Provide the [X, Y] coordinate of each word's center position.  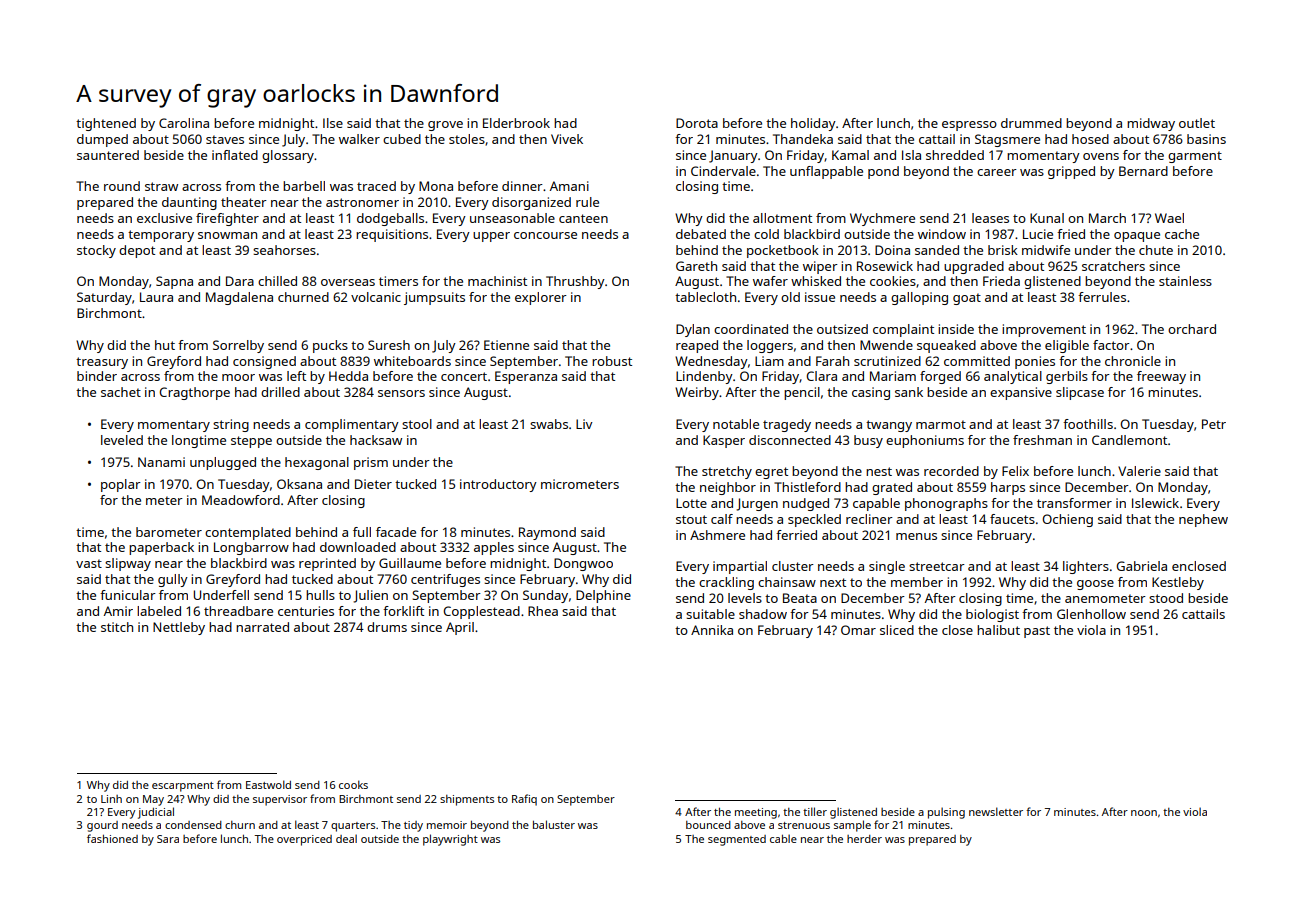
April [460, 628]
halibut [998, 630]
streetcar [937, 566]
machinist [497, 281]
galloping [919, 298]
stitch [117, 627]
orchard [1192, 329]
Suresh [389, 345]
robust [612, 361]
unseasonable [512, 218]
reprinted [327, 564]
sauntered [108, 155]
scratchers [1113, 266]
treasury [102, 363]
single [887, 567]
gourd [102, 826]
